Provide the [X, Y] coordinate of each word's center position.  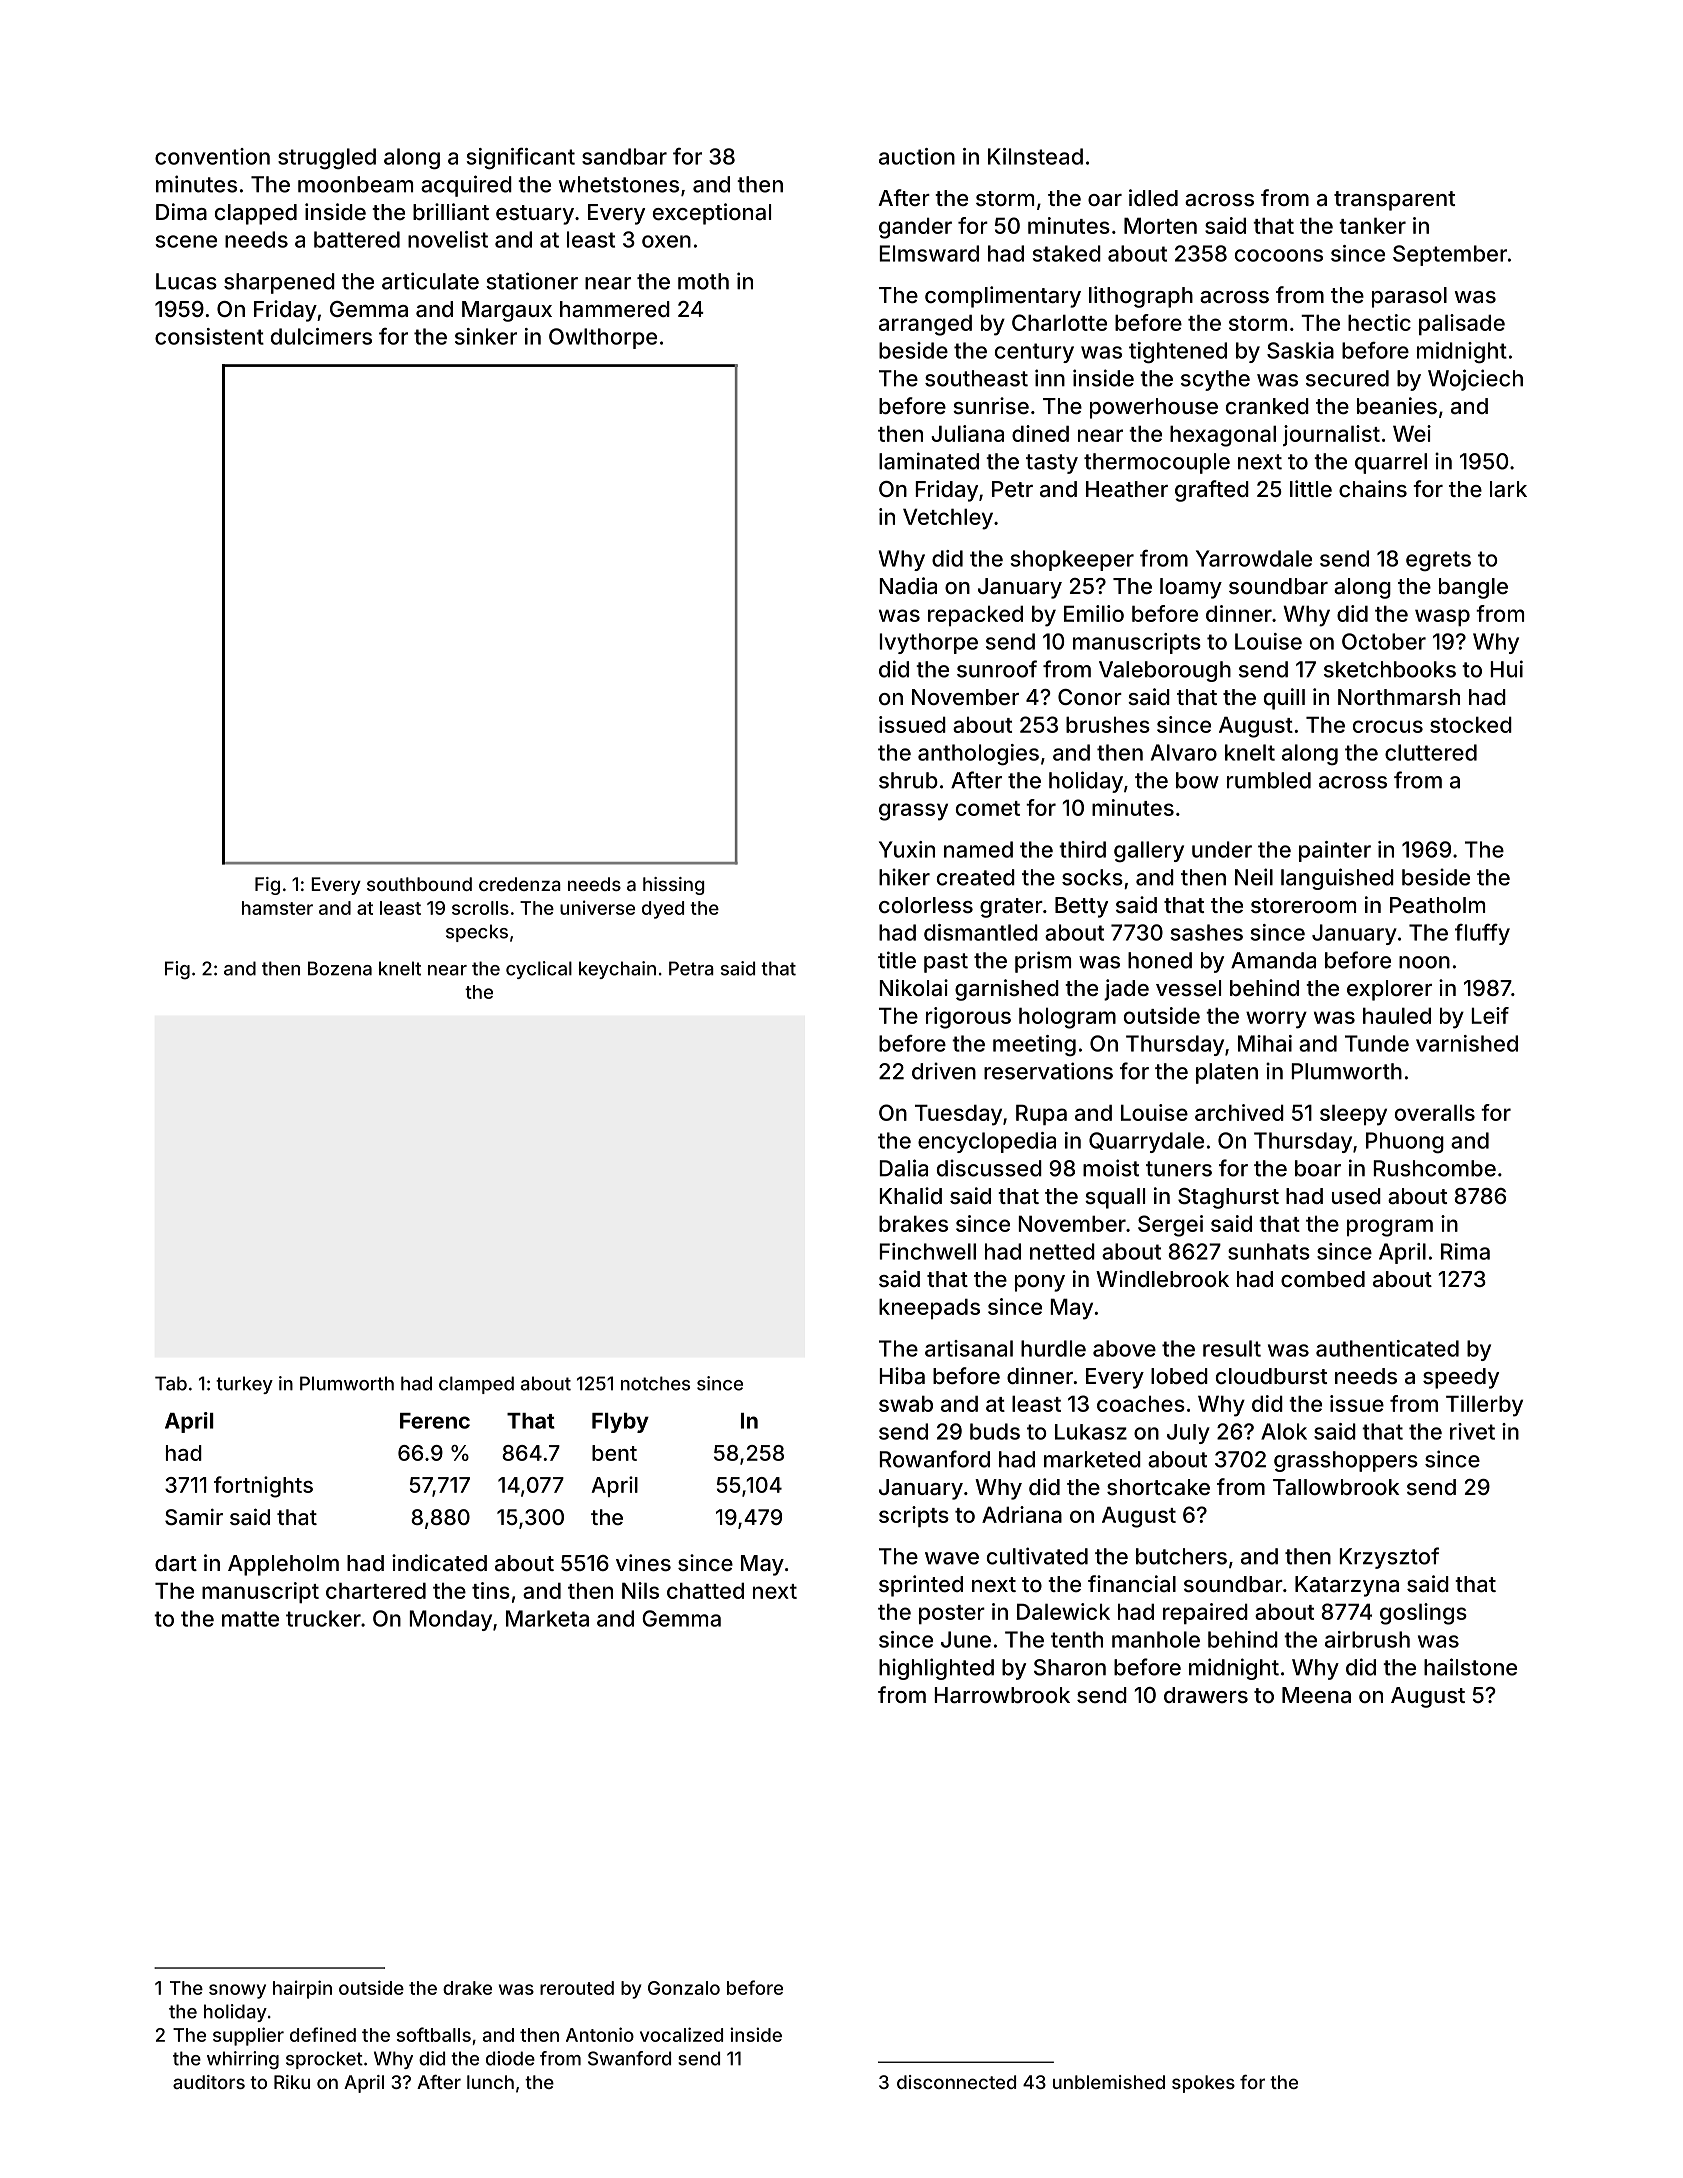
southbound [419, 884]
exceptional [712, 214]
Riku [292, 2082]
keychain [617, 970]
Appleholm [283, 1565]
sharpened [279, 283]
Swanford [629, 2058]
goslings [1423, 1614]
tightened [1178, 352]
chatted [705, 1590]
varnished [1467, 1043]
